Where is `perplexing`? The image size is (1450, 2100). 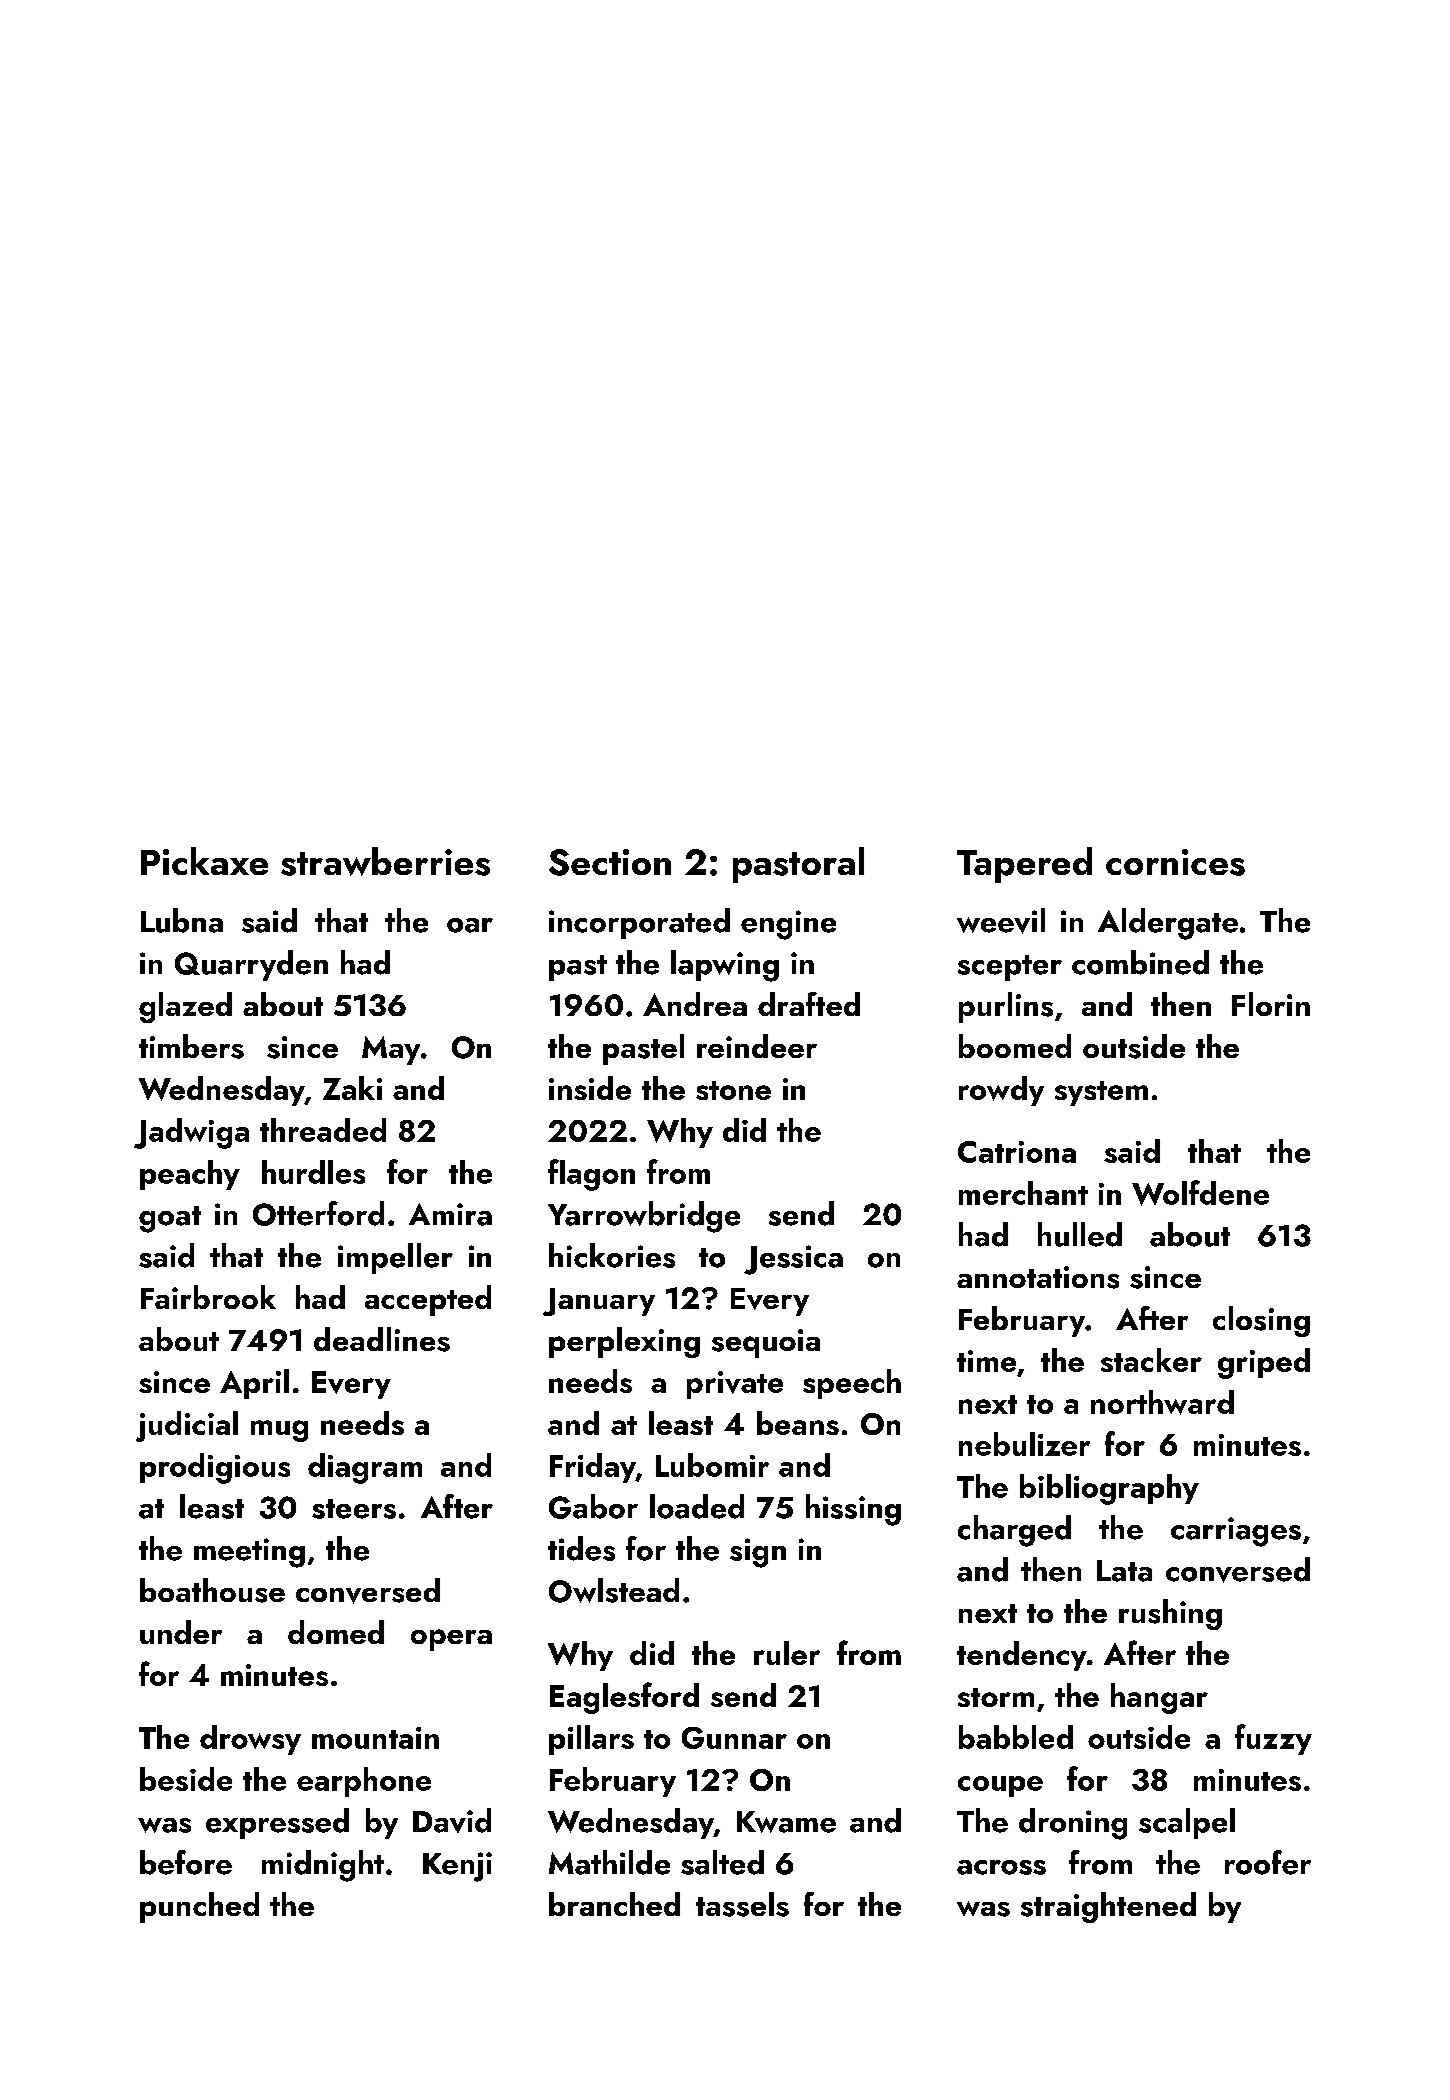 perplexing is located at coordinates (624, 1342).
